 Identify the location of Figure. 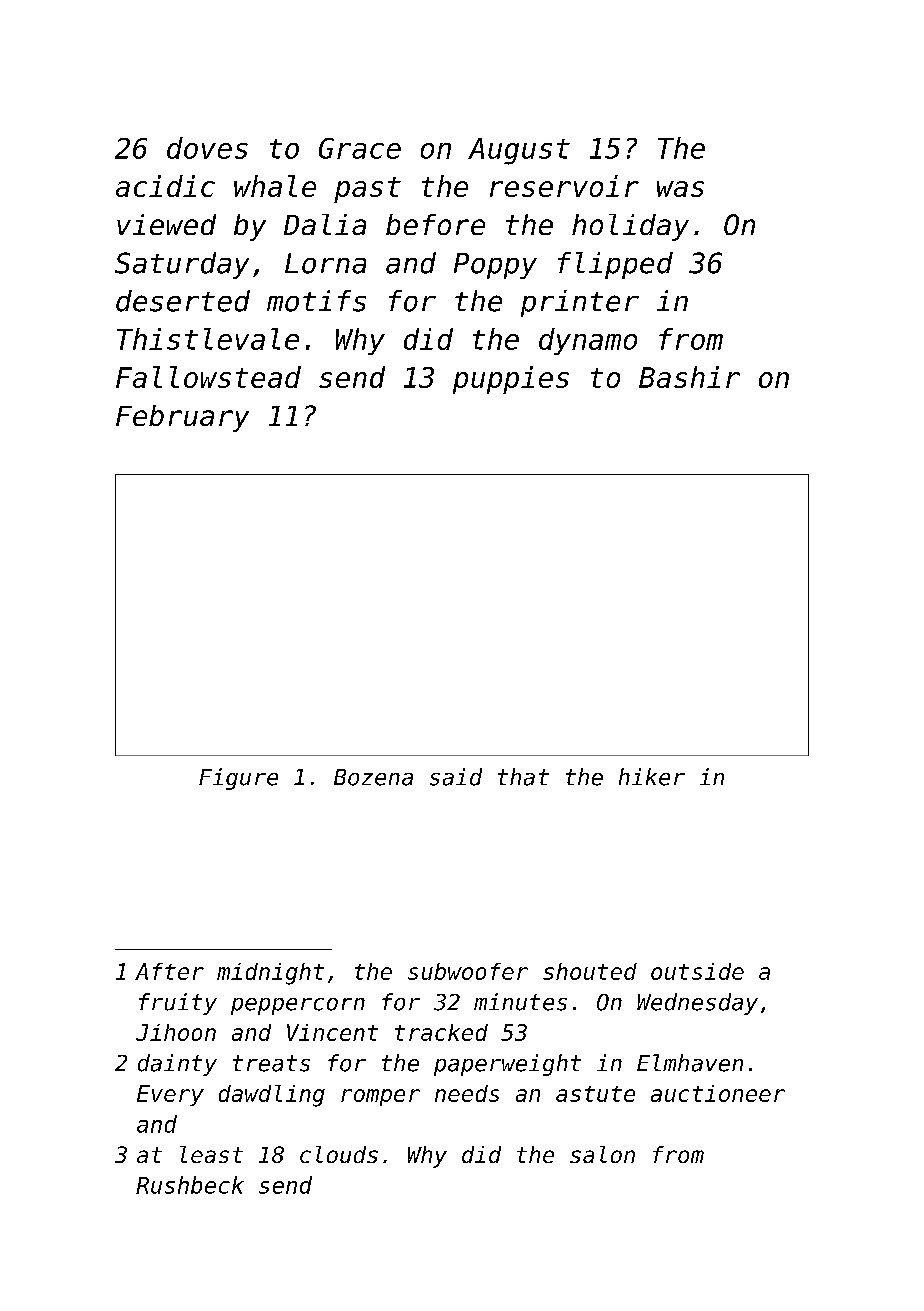
(238, 779).
